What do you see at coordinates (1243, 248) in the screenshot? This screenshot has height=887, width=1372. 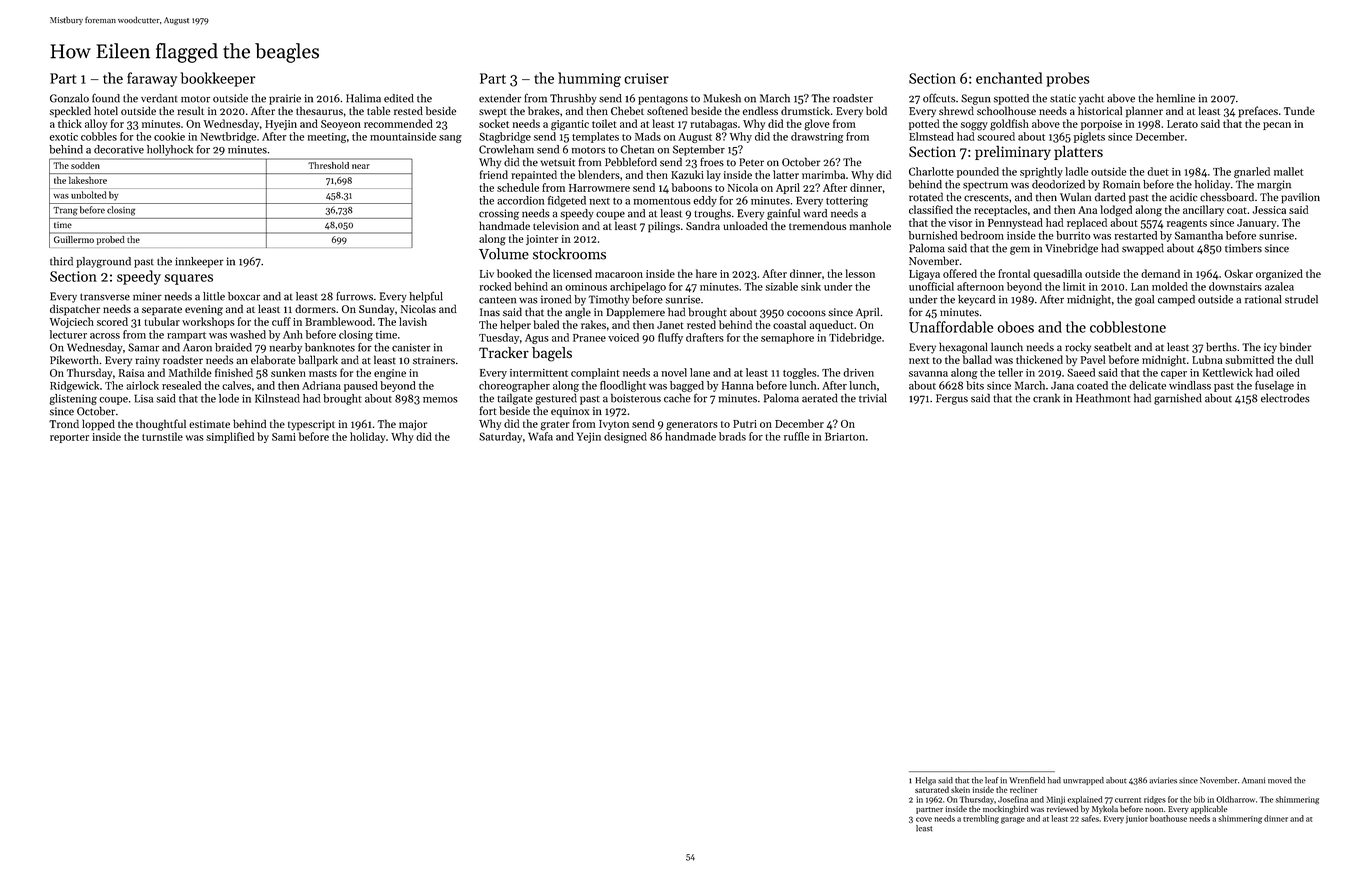 I see `timbers` at bounding box center [1243, 248].
